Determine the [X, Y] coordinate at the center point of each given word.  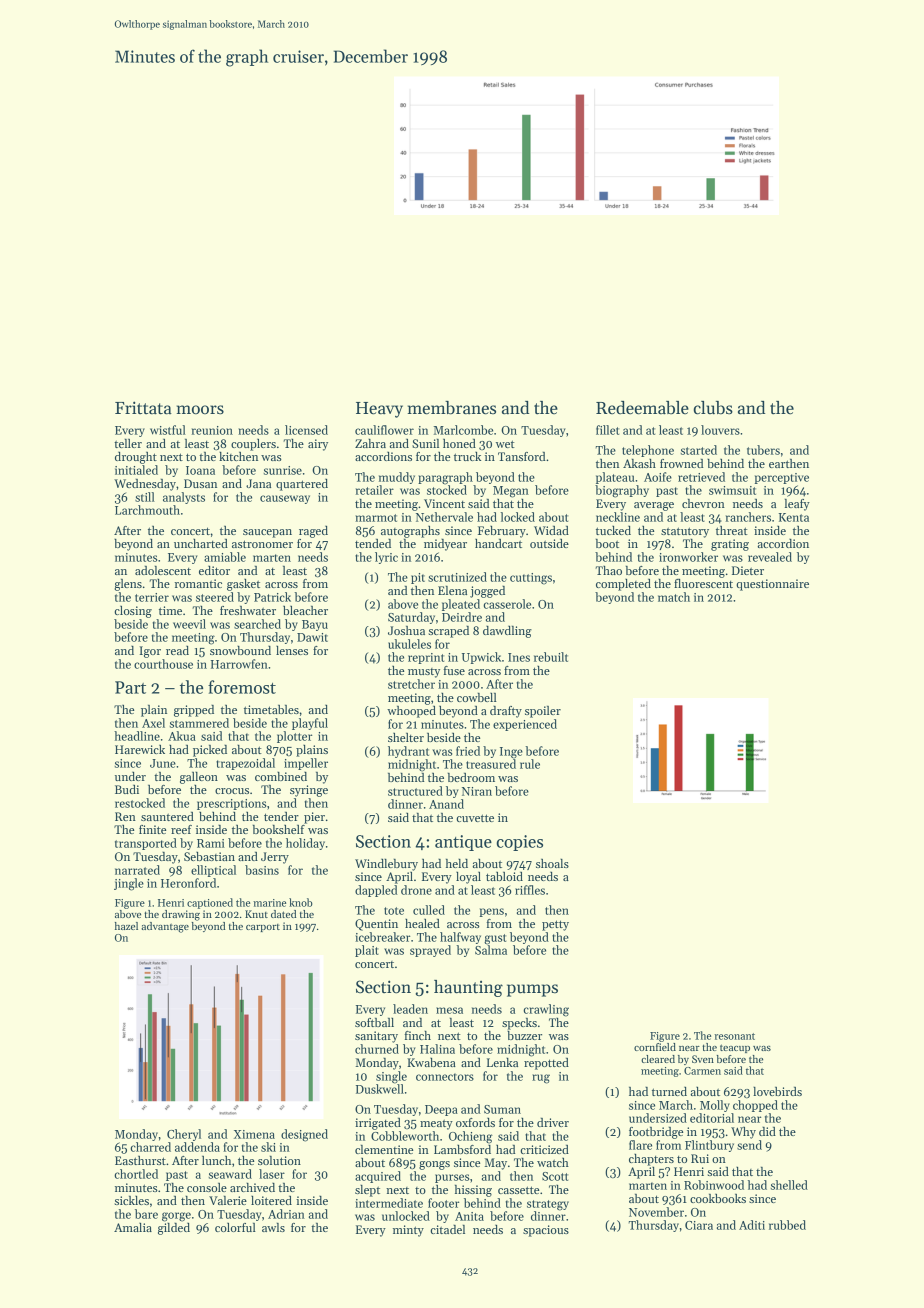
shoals [552, 863]
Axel [153, 723]
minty [408, 1231]
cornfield [655, 1047]
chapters [651, 1160]
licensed [306, 430]
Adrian [286, 1214]
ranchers [748, 517]
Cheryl [184, 1135]
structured [415, 791]
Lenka [502, 1062]
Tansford [521, 456]
